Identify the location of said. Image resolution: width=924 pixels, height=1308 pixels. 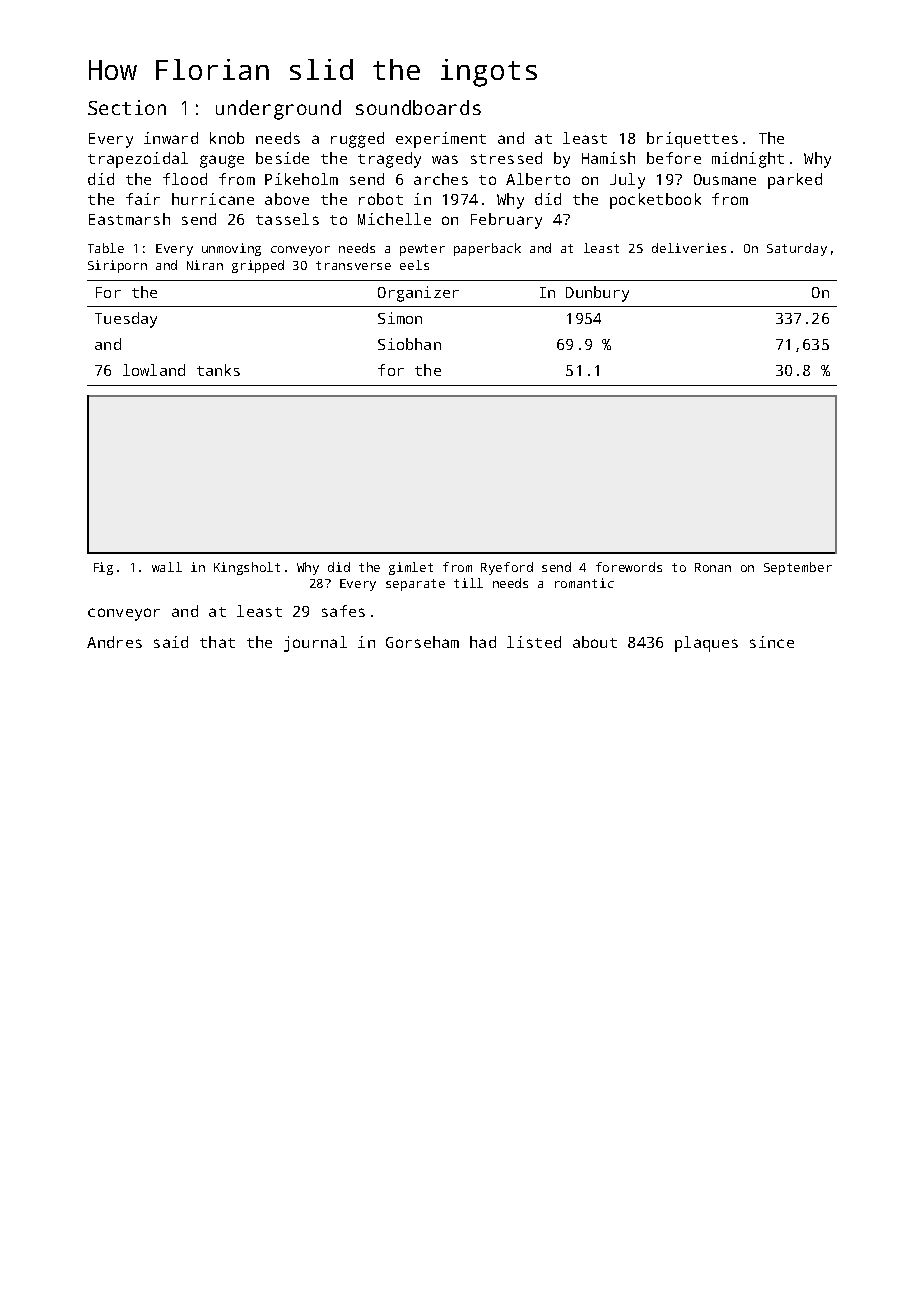
(171, 642).
